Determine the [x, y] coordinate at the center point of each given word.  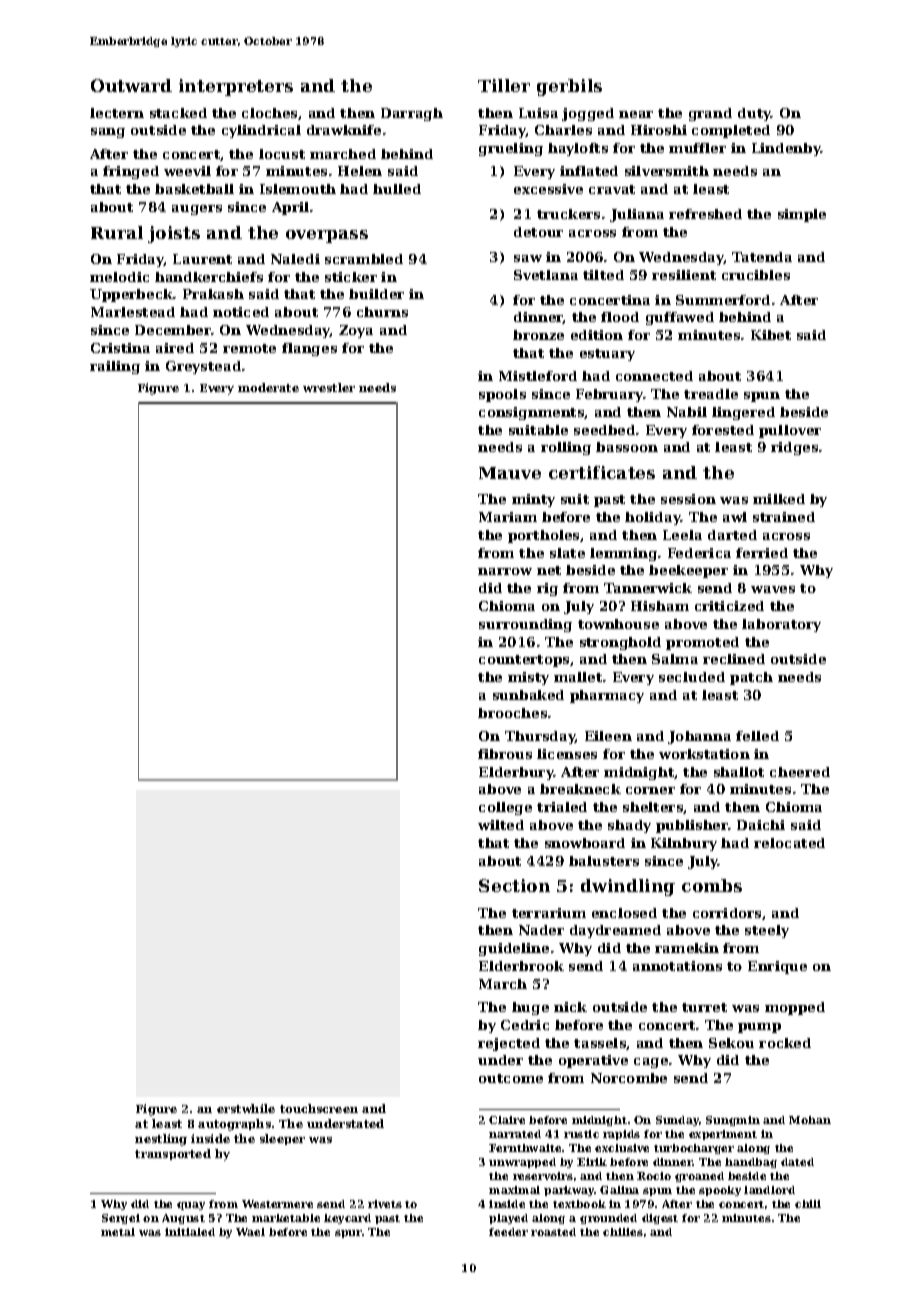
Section [514, 885]
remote [249, 348]
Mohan [810, 1120]
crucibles [756, 275]
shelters [653, 807]
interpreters [236, 87]
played [508, 1219]
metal [118, 1232]
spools [502, 395]
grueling [511, 149]
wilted [501, 825]
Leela [682, 535]
